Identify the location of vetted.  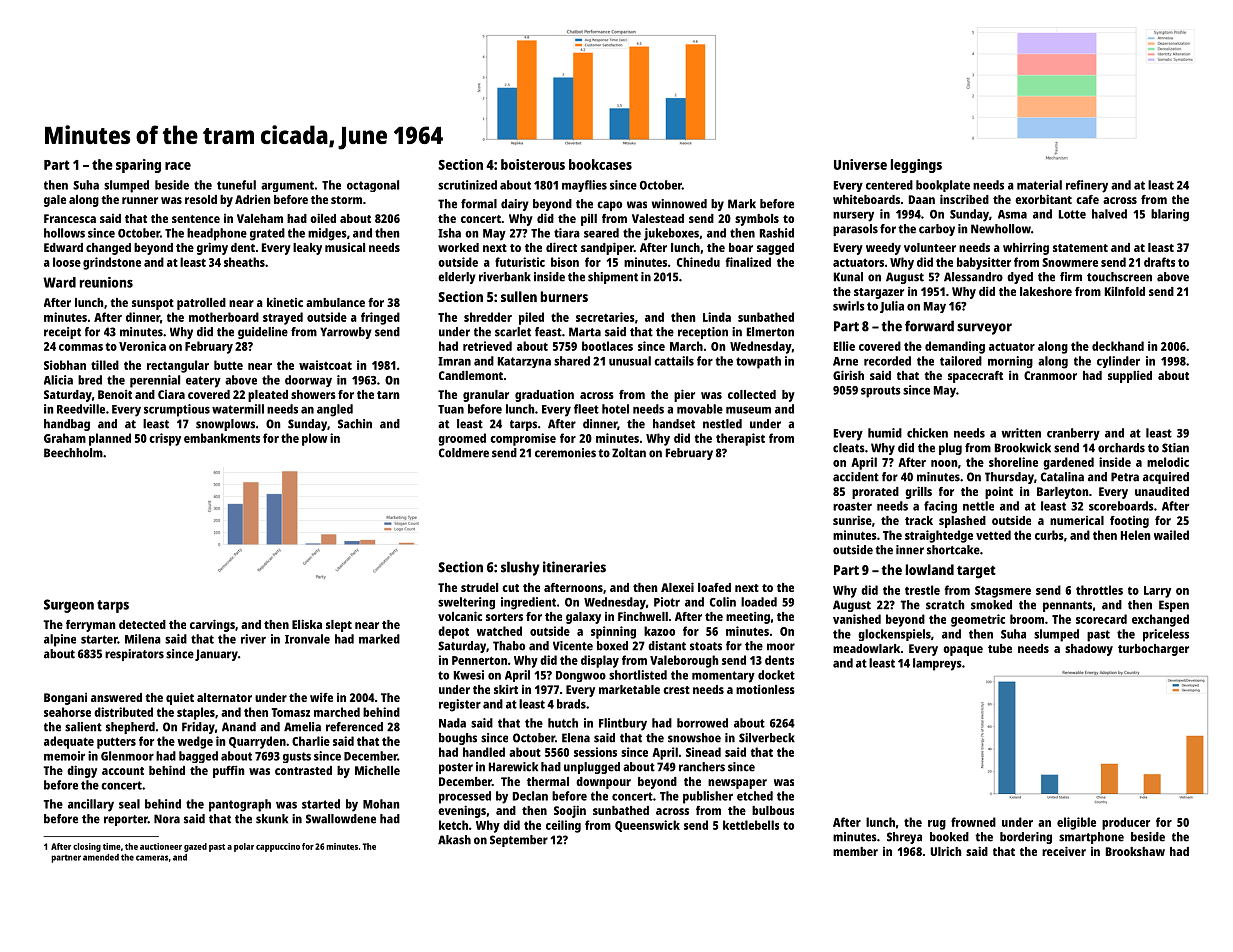
(993, 535).
